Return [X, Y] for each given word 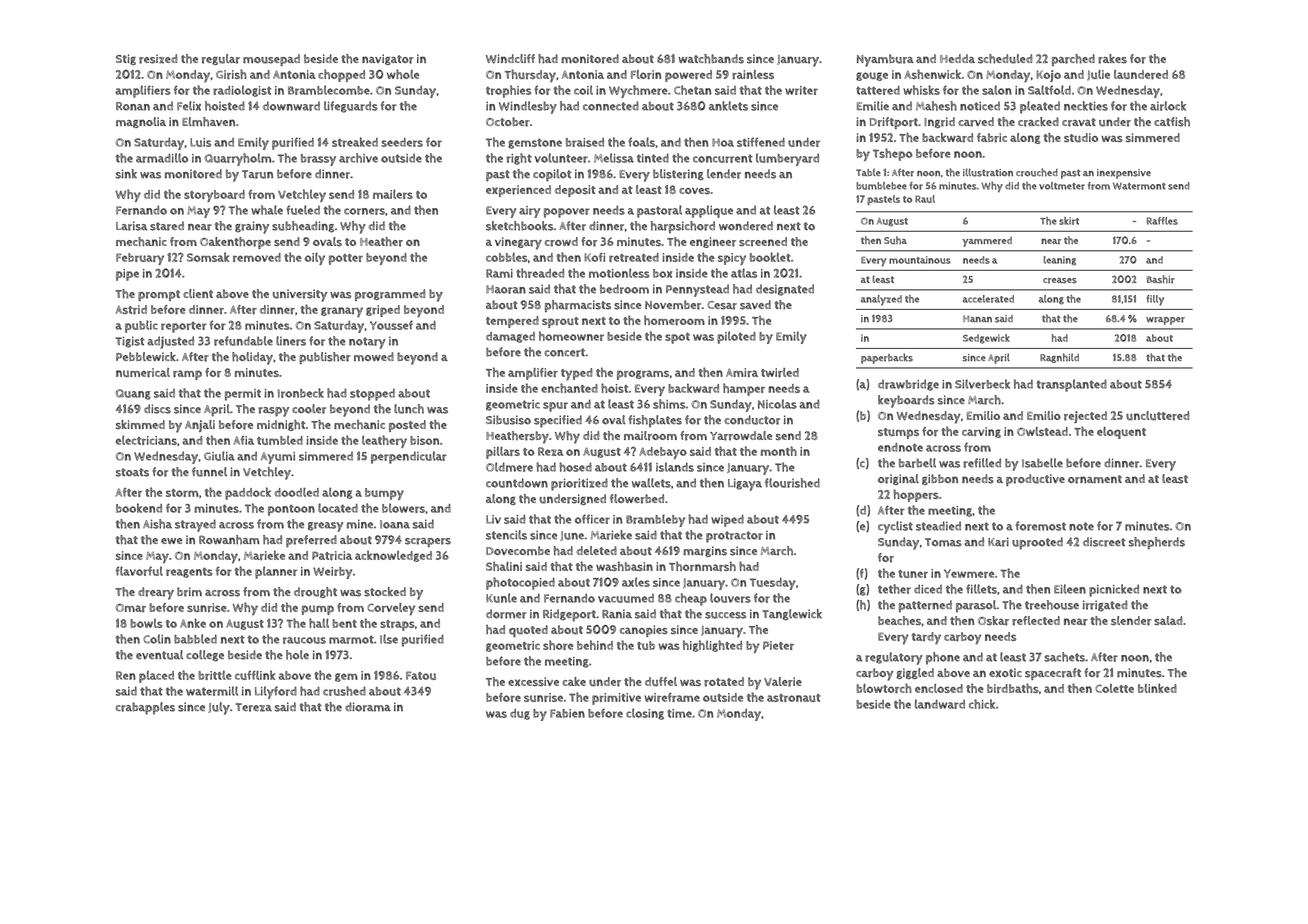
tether [894, 589]
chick [982, 704]
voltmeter [1062, 186]
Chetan [692, 90]
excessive [533, 681]
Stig [126, 59]
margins [705, 551]
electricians [146, 440]
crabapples [145, 708]
